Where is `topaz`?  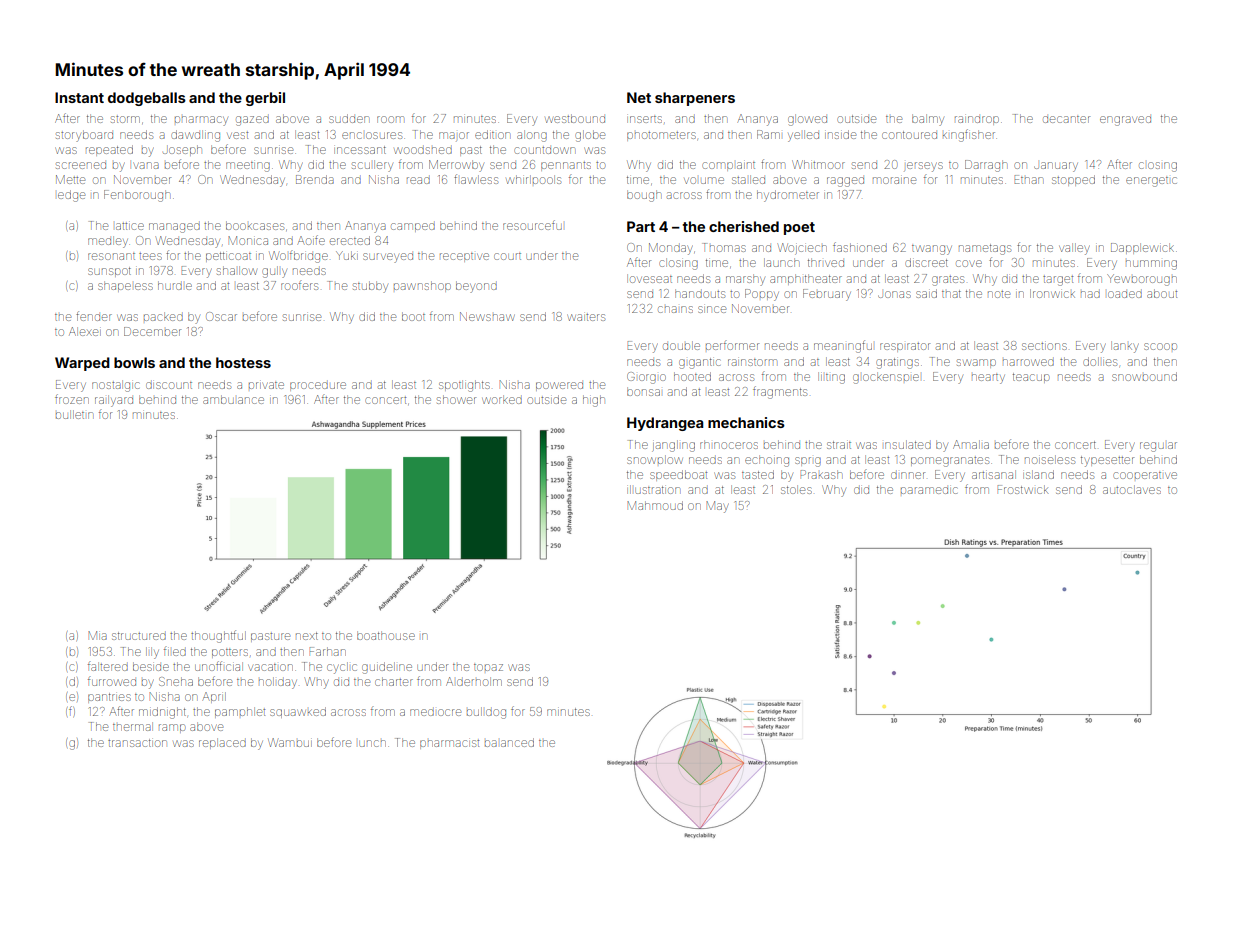 topaz is located at coordinates (488, 667).
